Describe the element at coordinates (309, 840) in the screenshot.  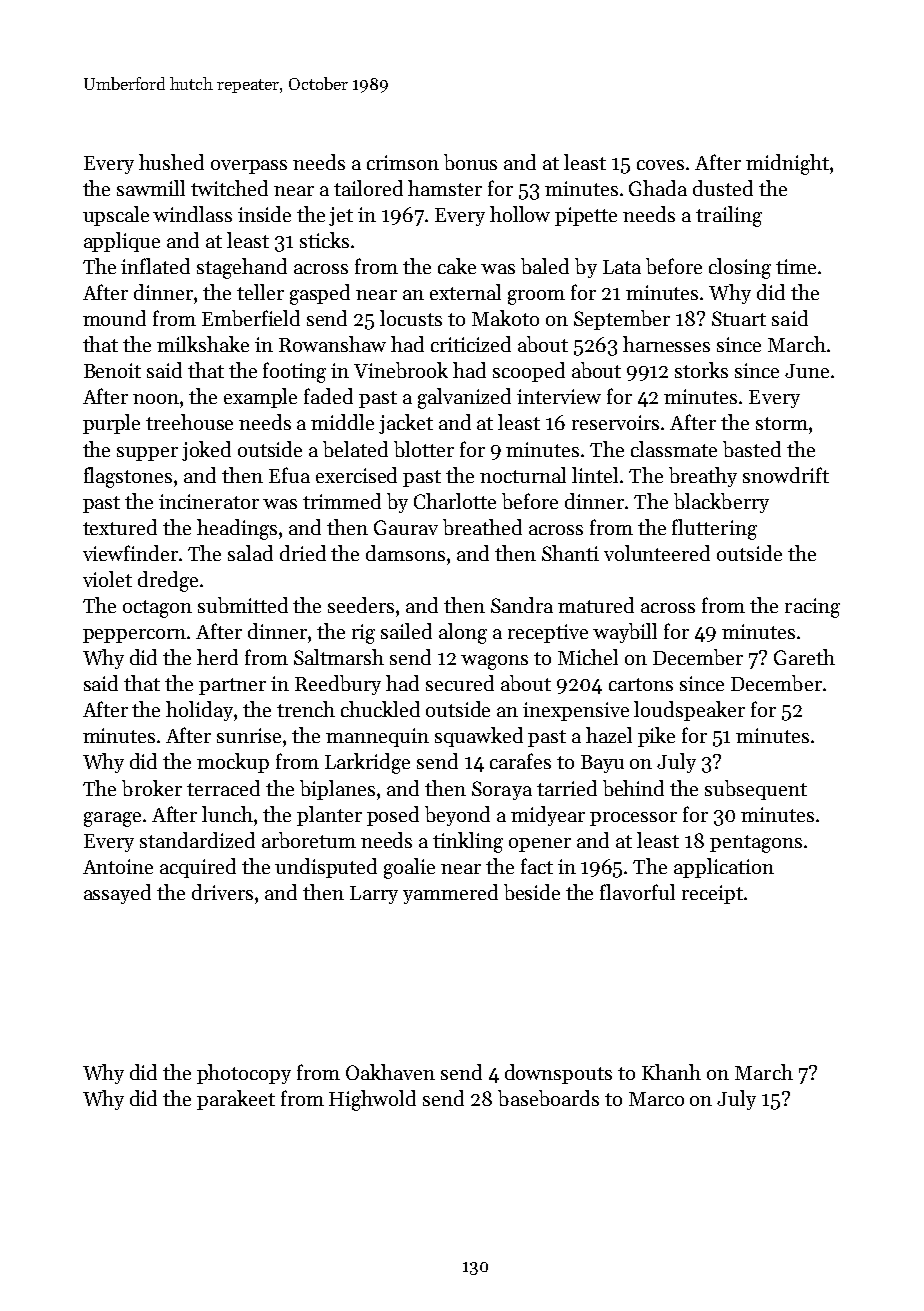
I see `arboretum` at that location.
